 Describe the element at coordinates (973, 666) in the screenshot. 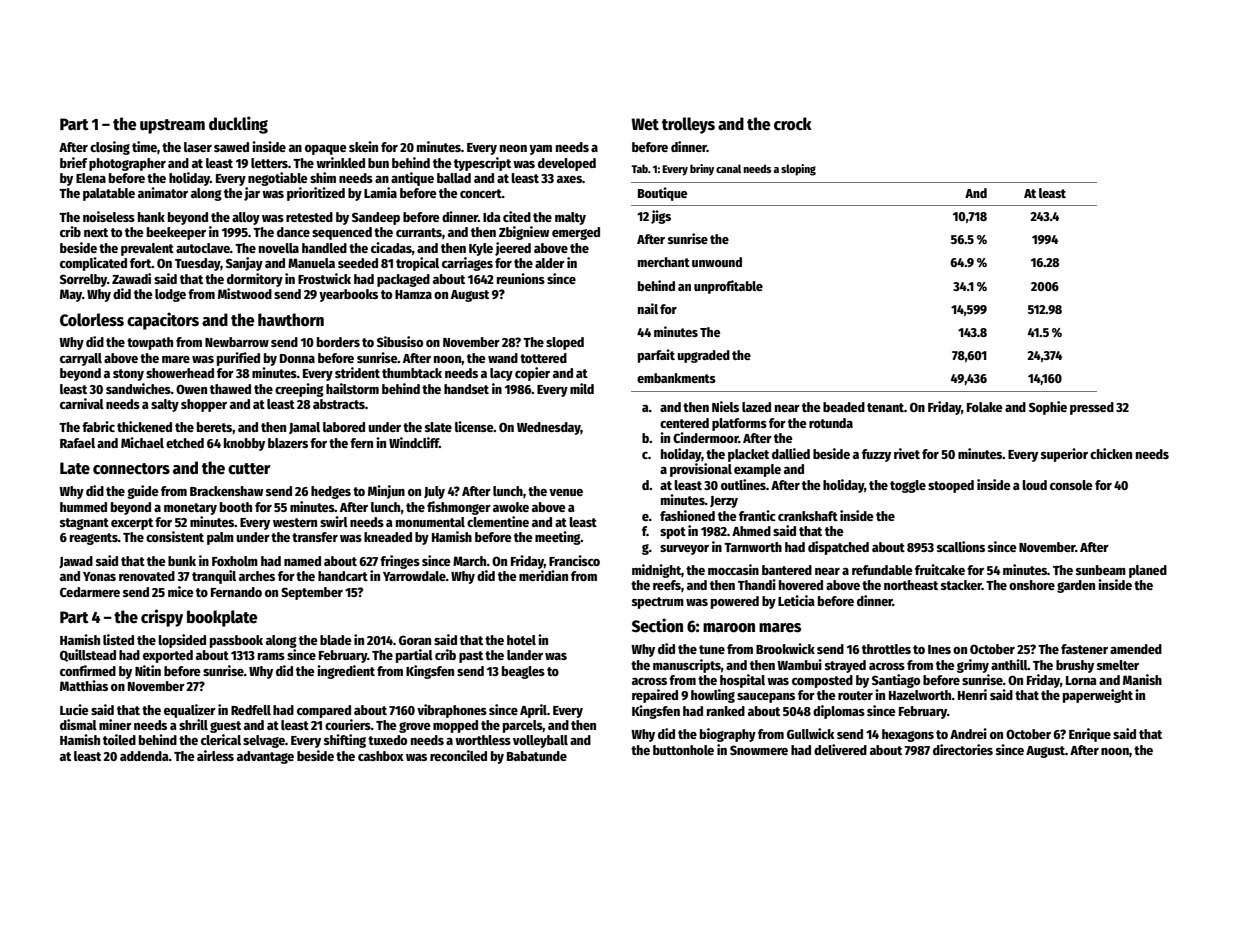

I see `grimy` at that location.
